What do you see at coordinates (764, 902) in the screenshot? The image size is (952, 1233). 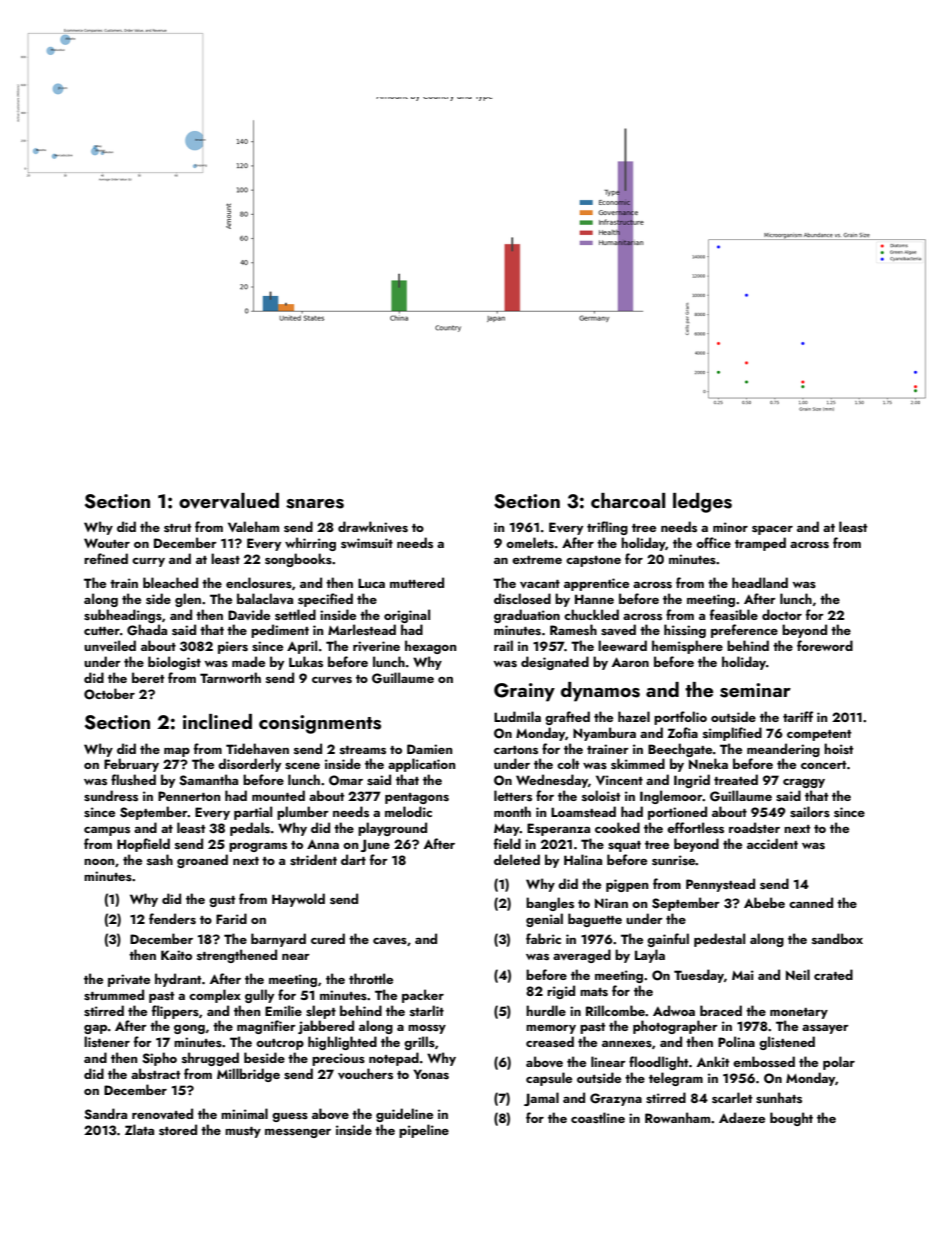 I see `Abebe` at bounding box center [764, 902].
